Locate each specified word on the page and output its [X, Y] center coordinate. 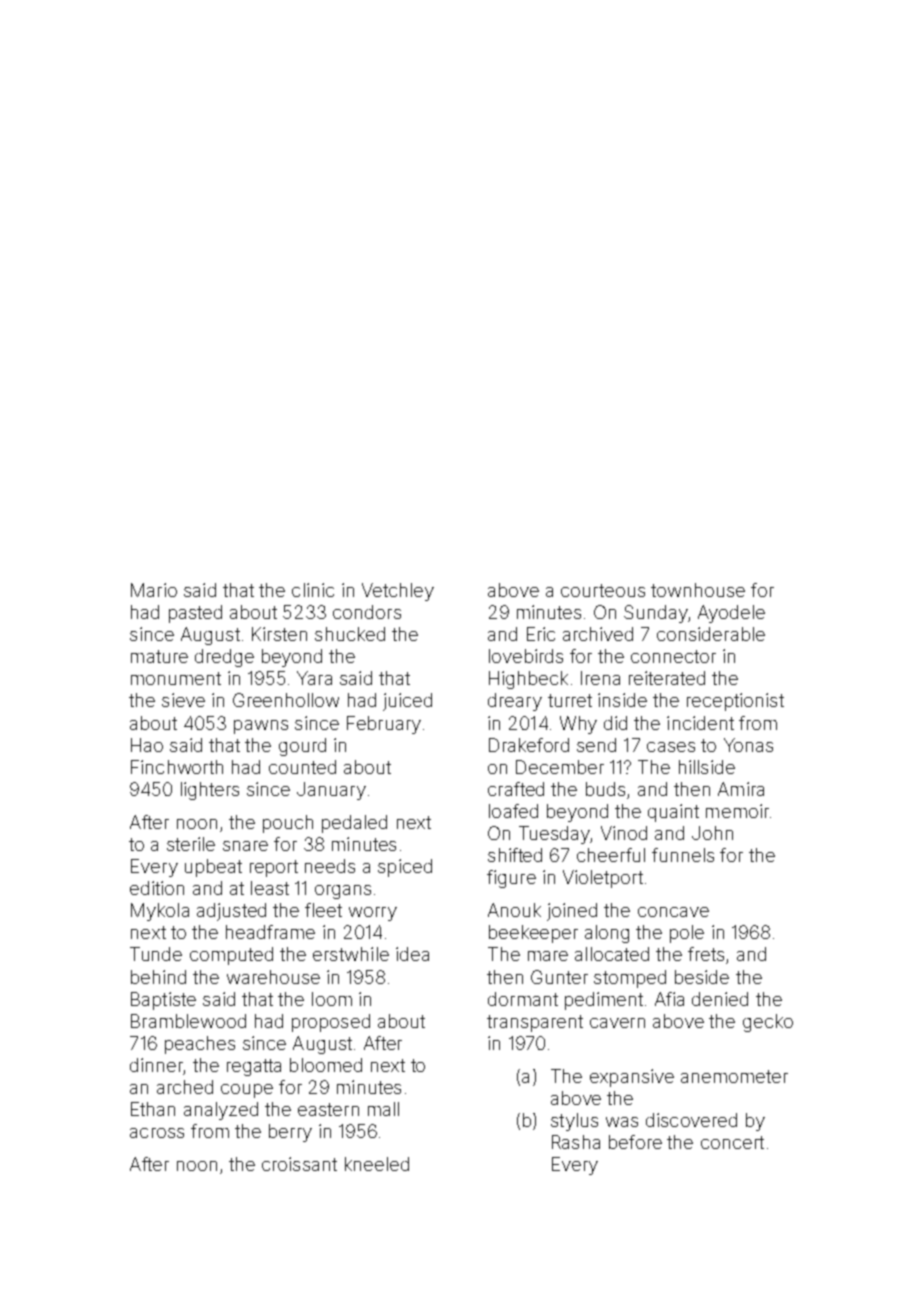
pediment [604, 1001]
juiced [407, 702]
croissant [299, 1164]
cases [671, 747]
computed [231, 956]
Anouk [514, 910]
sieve [183, 700]
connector [673, 656]
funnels [683, 855]
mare [548, 956]
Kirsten [279, 634]
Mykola [160, 912]
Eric [541, 634]
